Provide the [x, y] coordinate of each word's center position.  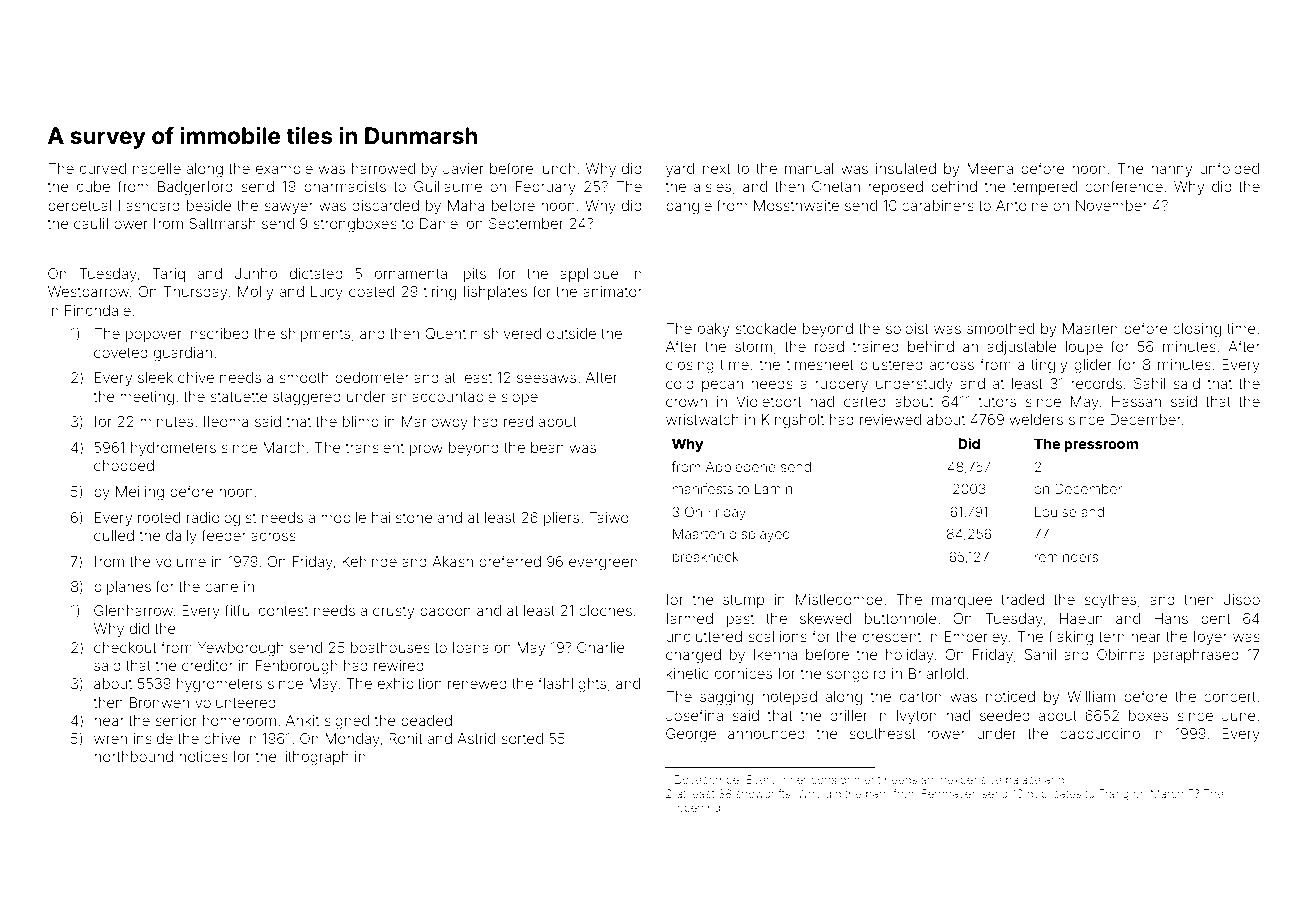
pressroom [1101, 446]
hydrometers [173, 449]
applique [589, 275]
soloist [907, 328]
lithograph [315, 758]
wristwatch [702, 419]
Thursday [195, 293]
